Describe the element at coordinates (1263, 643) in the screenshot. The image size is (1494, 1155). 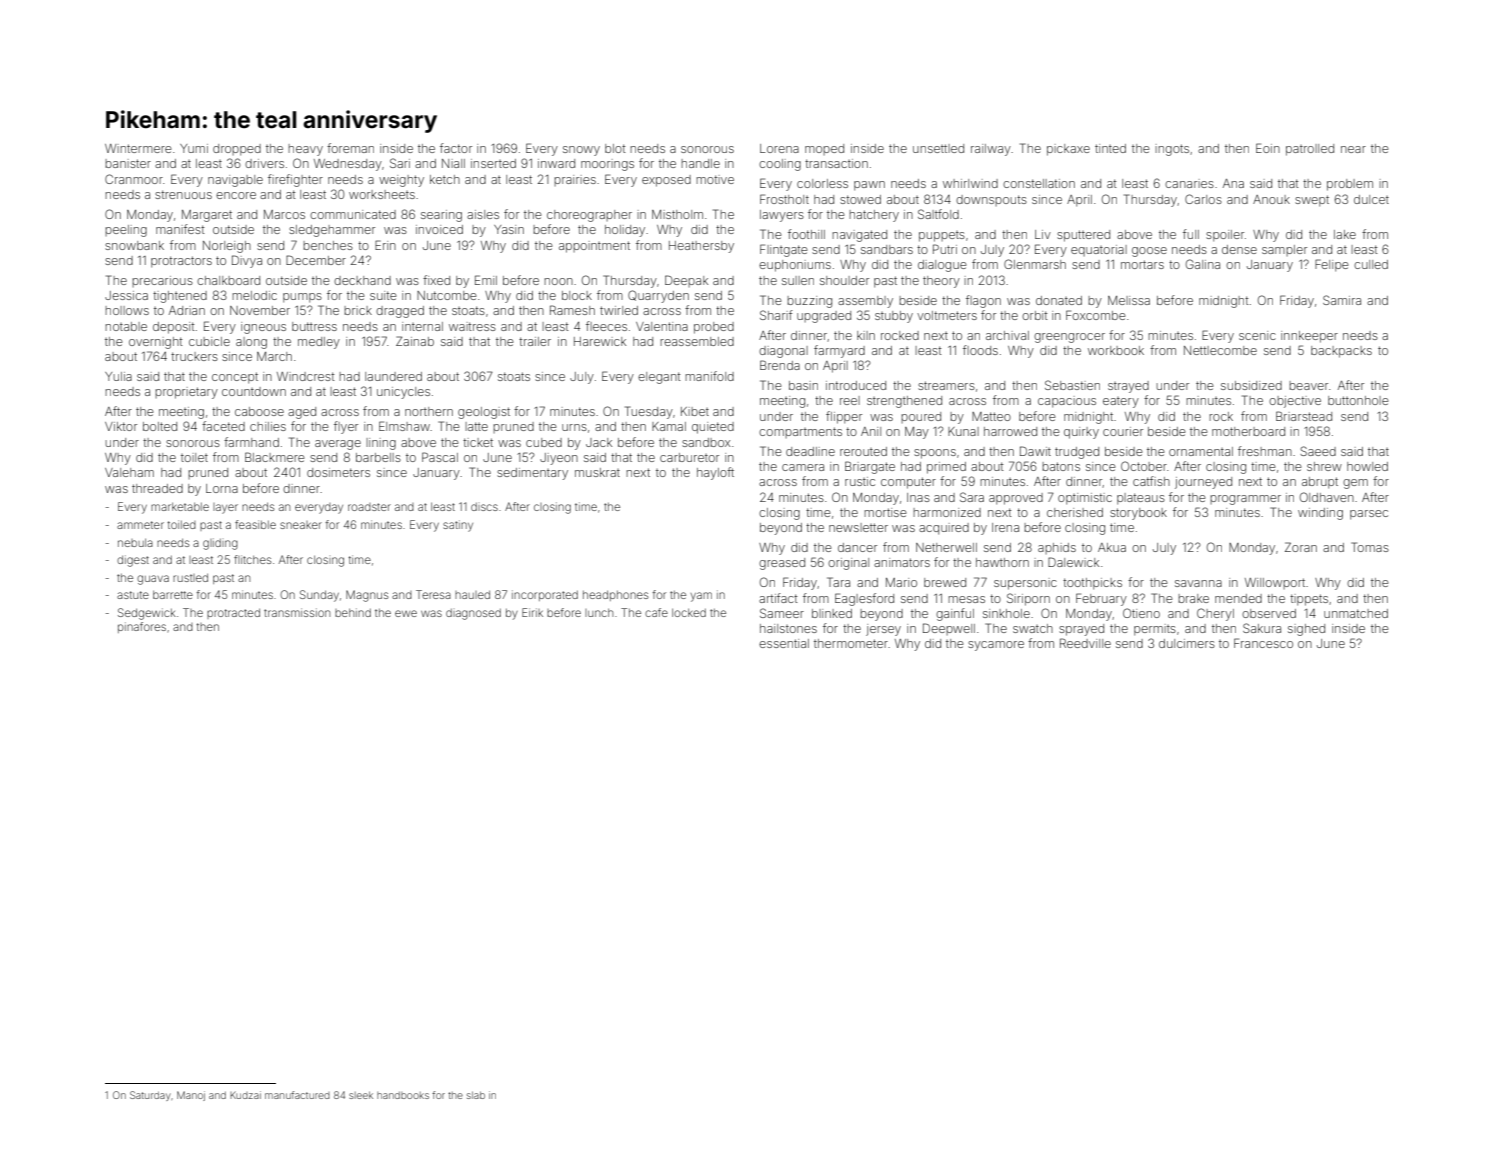
I see `Francesco` at that location.
